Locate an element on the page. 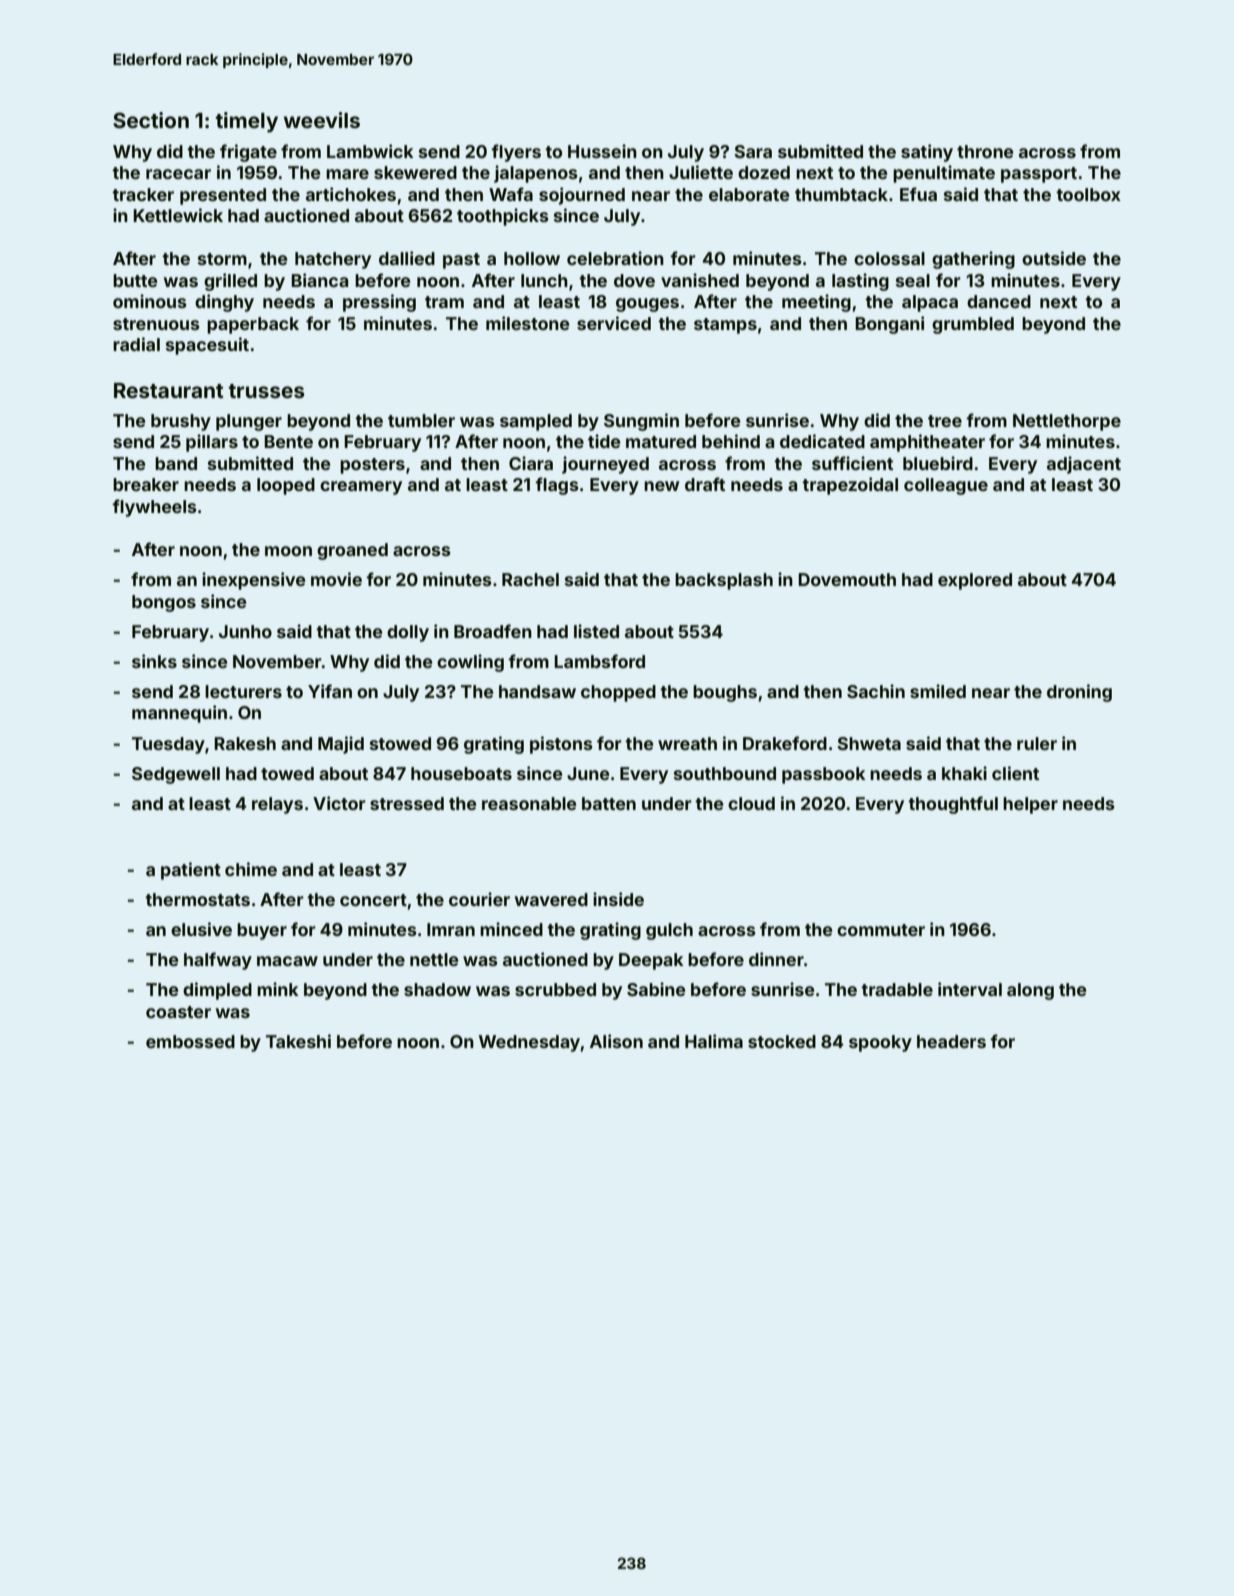  cloud is located at coordinates (751, 803).
